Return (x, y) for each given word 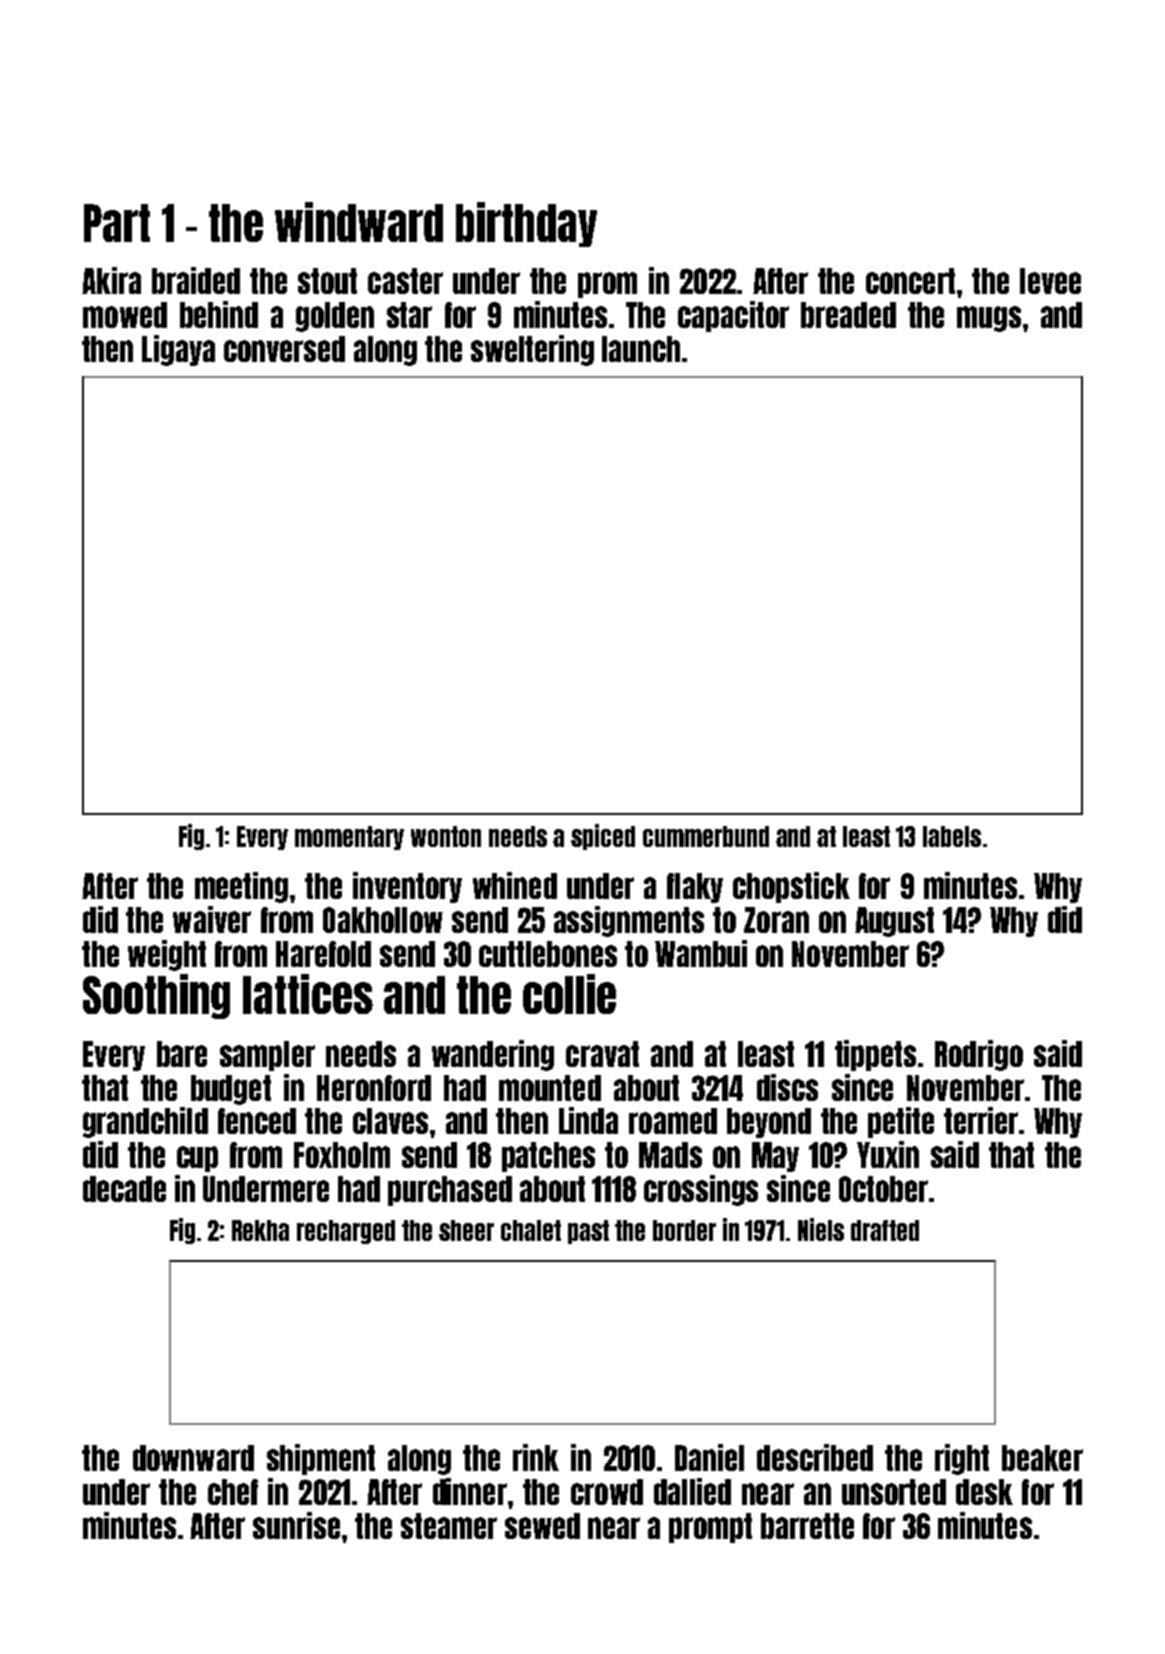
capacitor (733, 316)
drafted (885, 1230)
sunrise (296, 1525)
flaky (695, 888)
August (894, 922)
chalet (531, 1230)
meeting (241, 887)
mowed (125, 315)
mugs (989, 319)
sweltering (532, 350)
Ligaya (178, 350)
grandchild (145, 1122)
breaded (848, 315)
